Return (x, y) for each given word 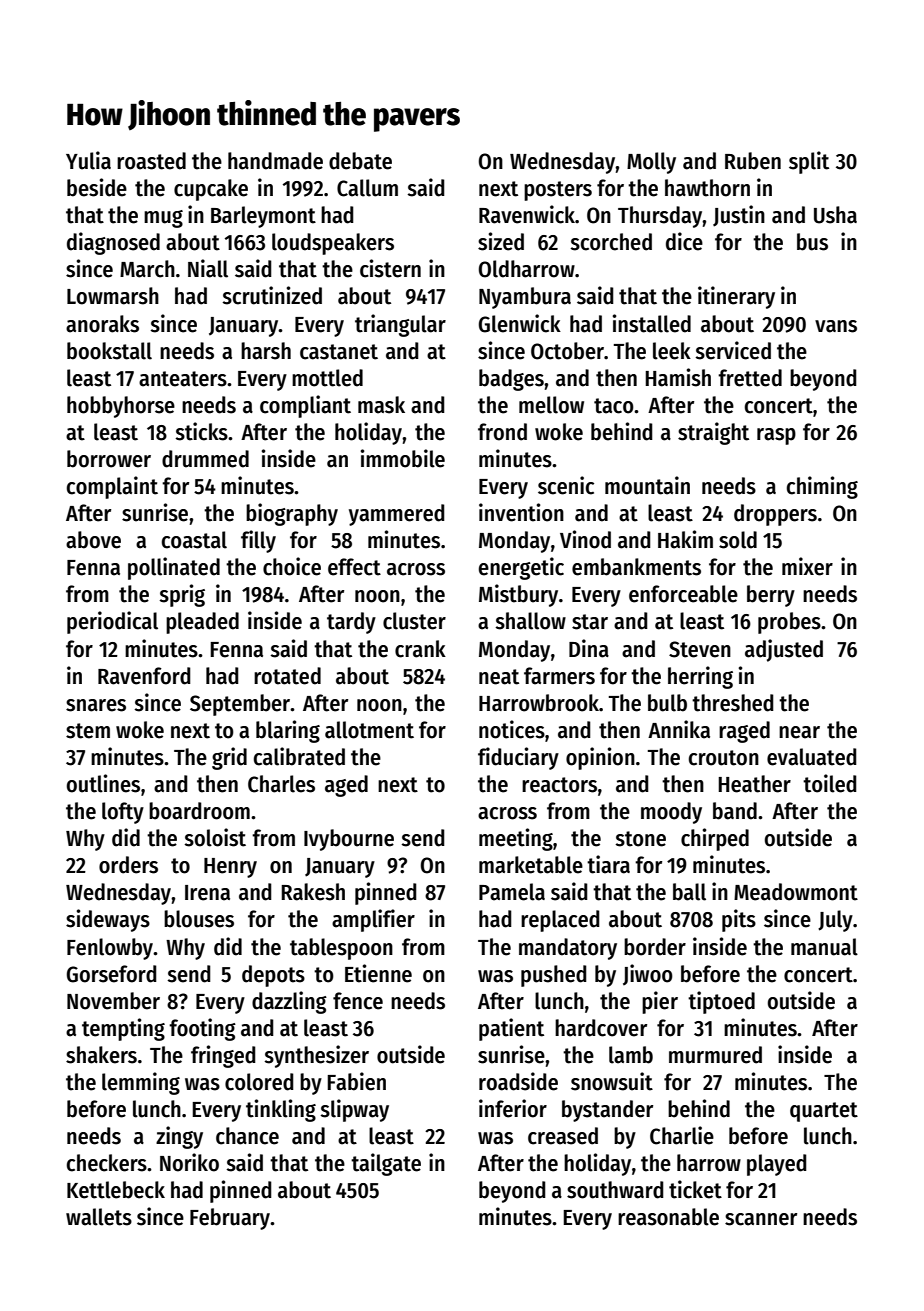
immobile (403, 458)
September (240, 705)
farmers (559, 676)
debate (360, 161)
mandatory (568, 949)
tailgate (386, 1164)
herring (700, 677)
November (113, 1001)
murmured (715, 1055)
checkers (107, 1163)
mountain (647, 485)
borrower (109, 459)
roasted (151, 161)
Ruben (753, 161)
